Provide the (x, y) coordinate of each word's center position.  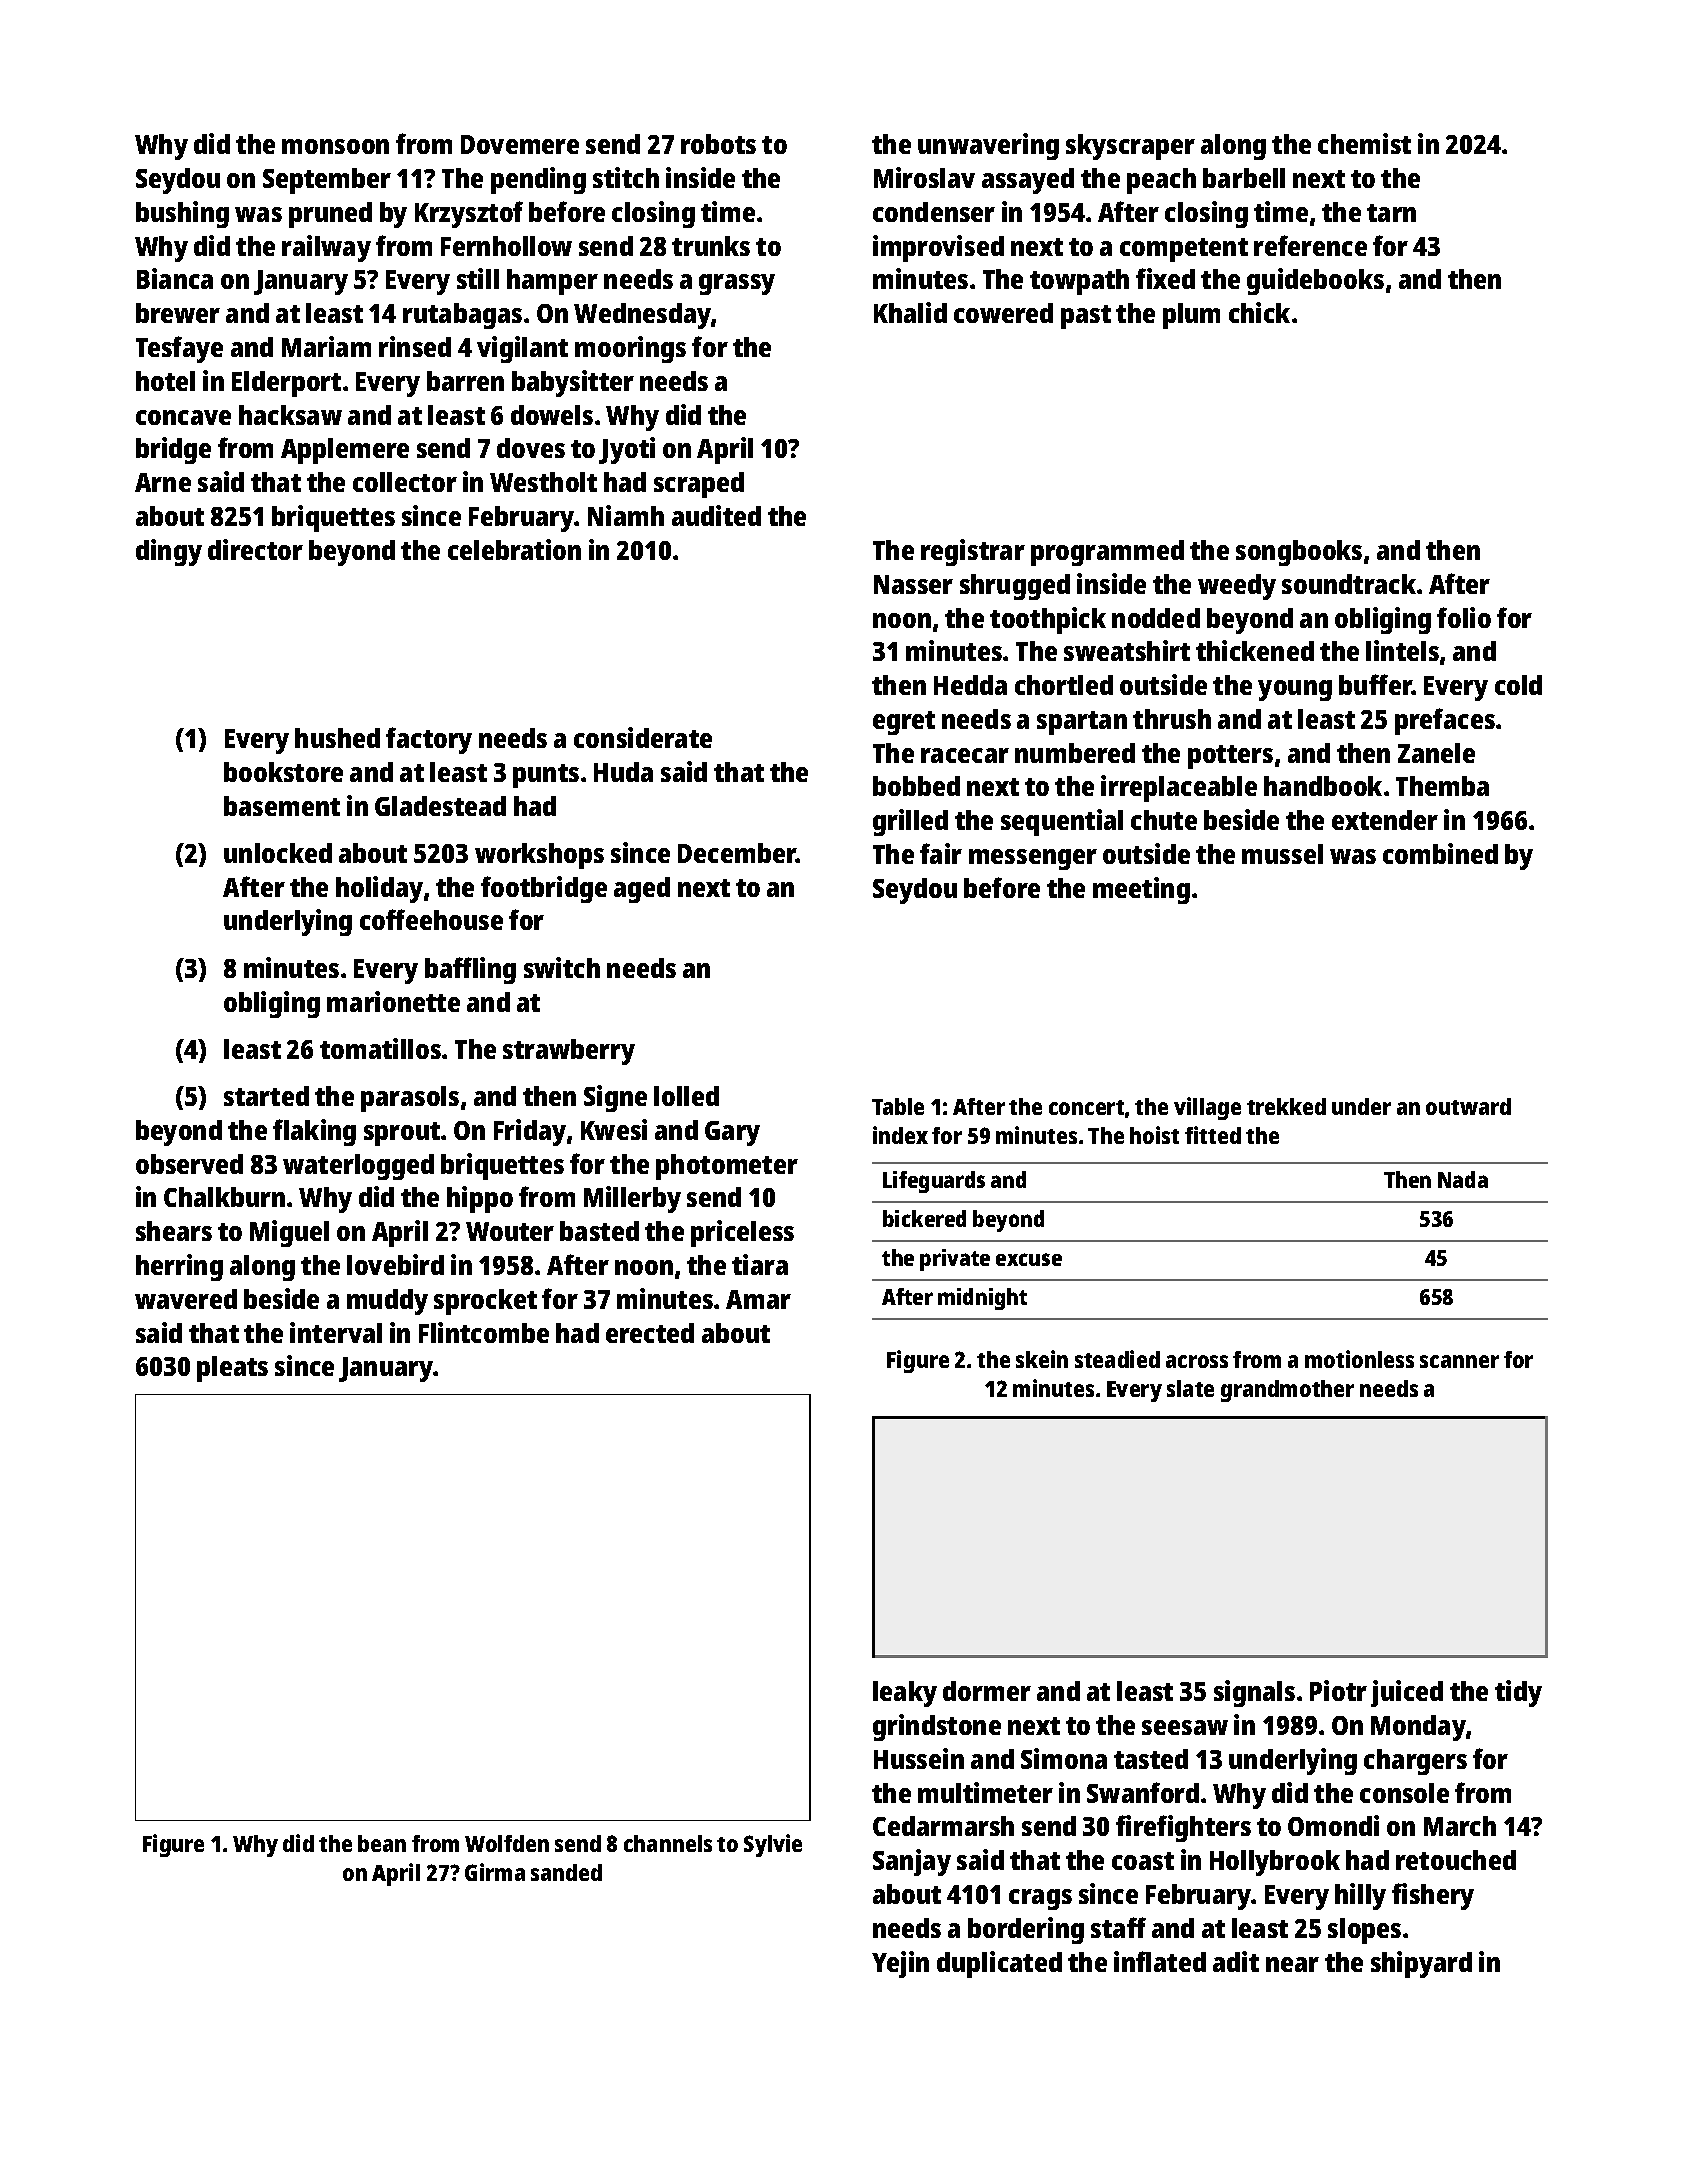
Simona (1064, 1758)
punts (546, 776)
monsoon (335, 146)
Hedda (970, 685)
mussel (1282, 854)
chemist (1364, 143)
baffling (470, 970)
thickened (1255, 650)
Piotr (1338, 1690)
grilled (910, 822)
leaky (905, 1694)
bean (382, 1843)
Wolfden (507, 1843)
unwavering (988, 146)
